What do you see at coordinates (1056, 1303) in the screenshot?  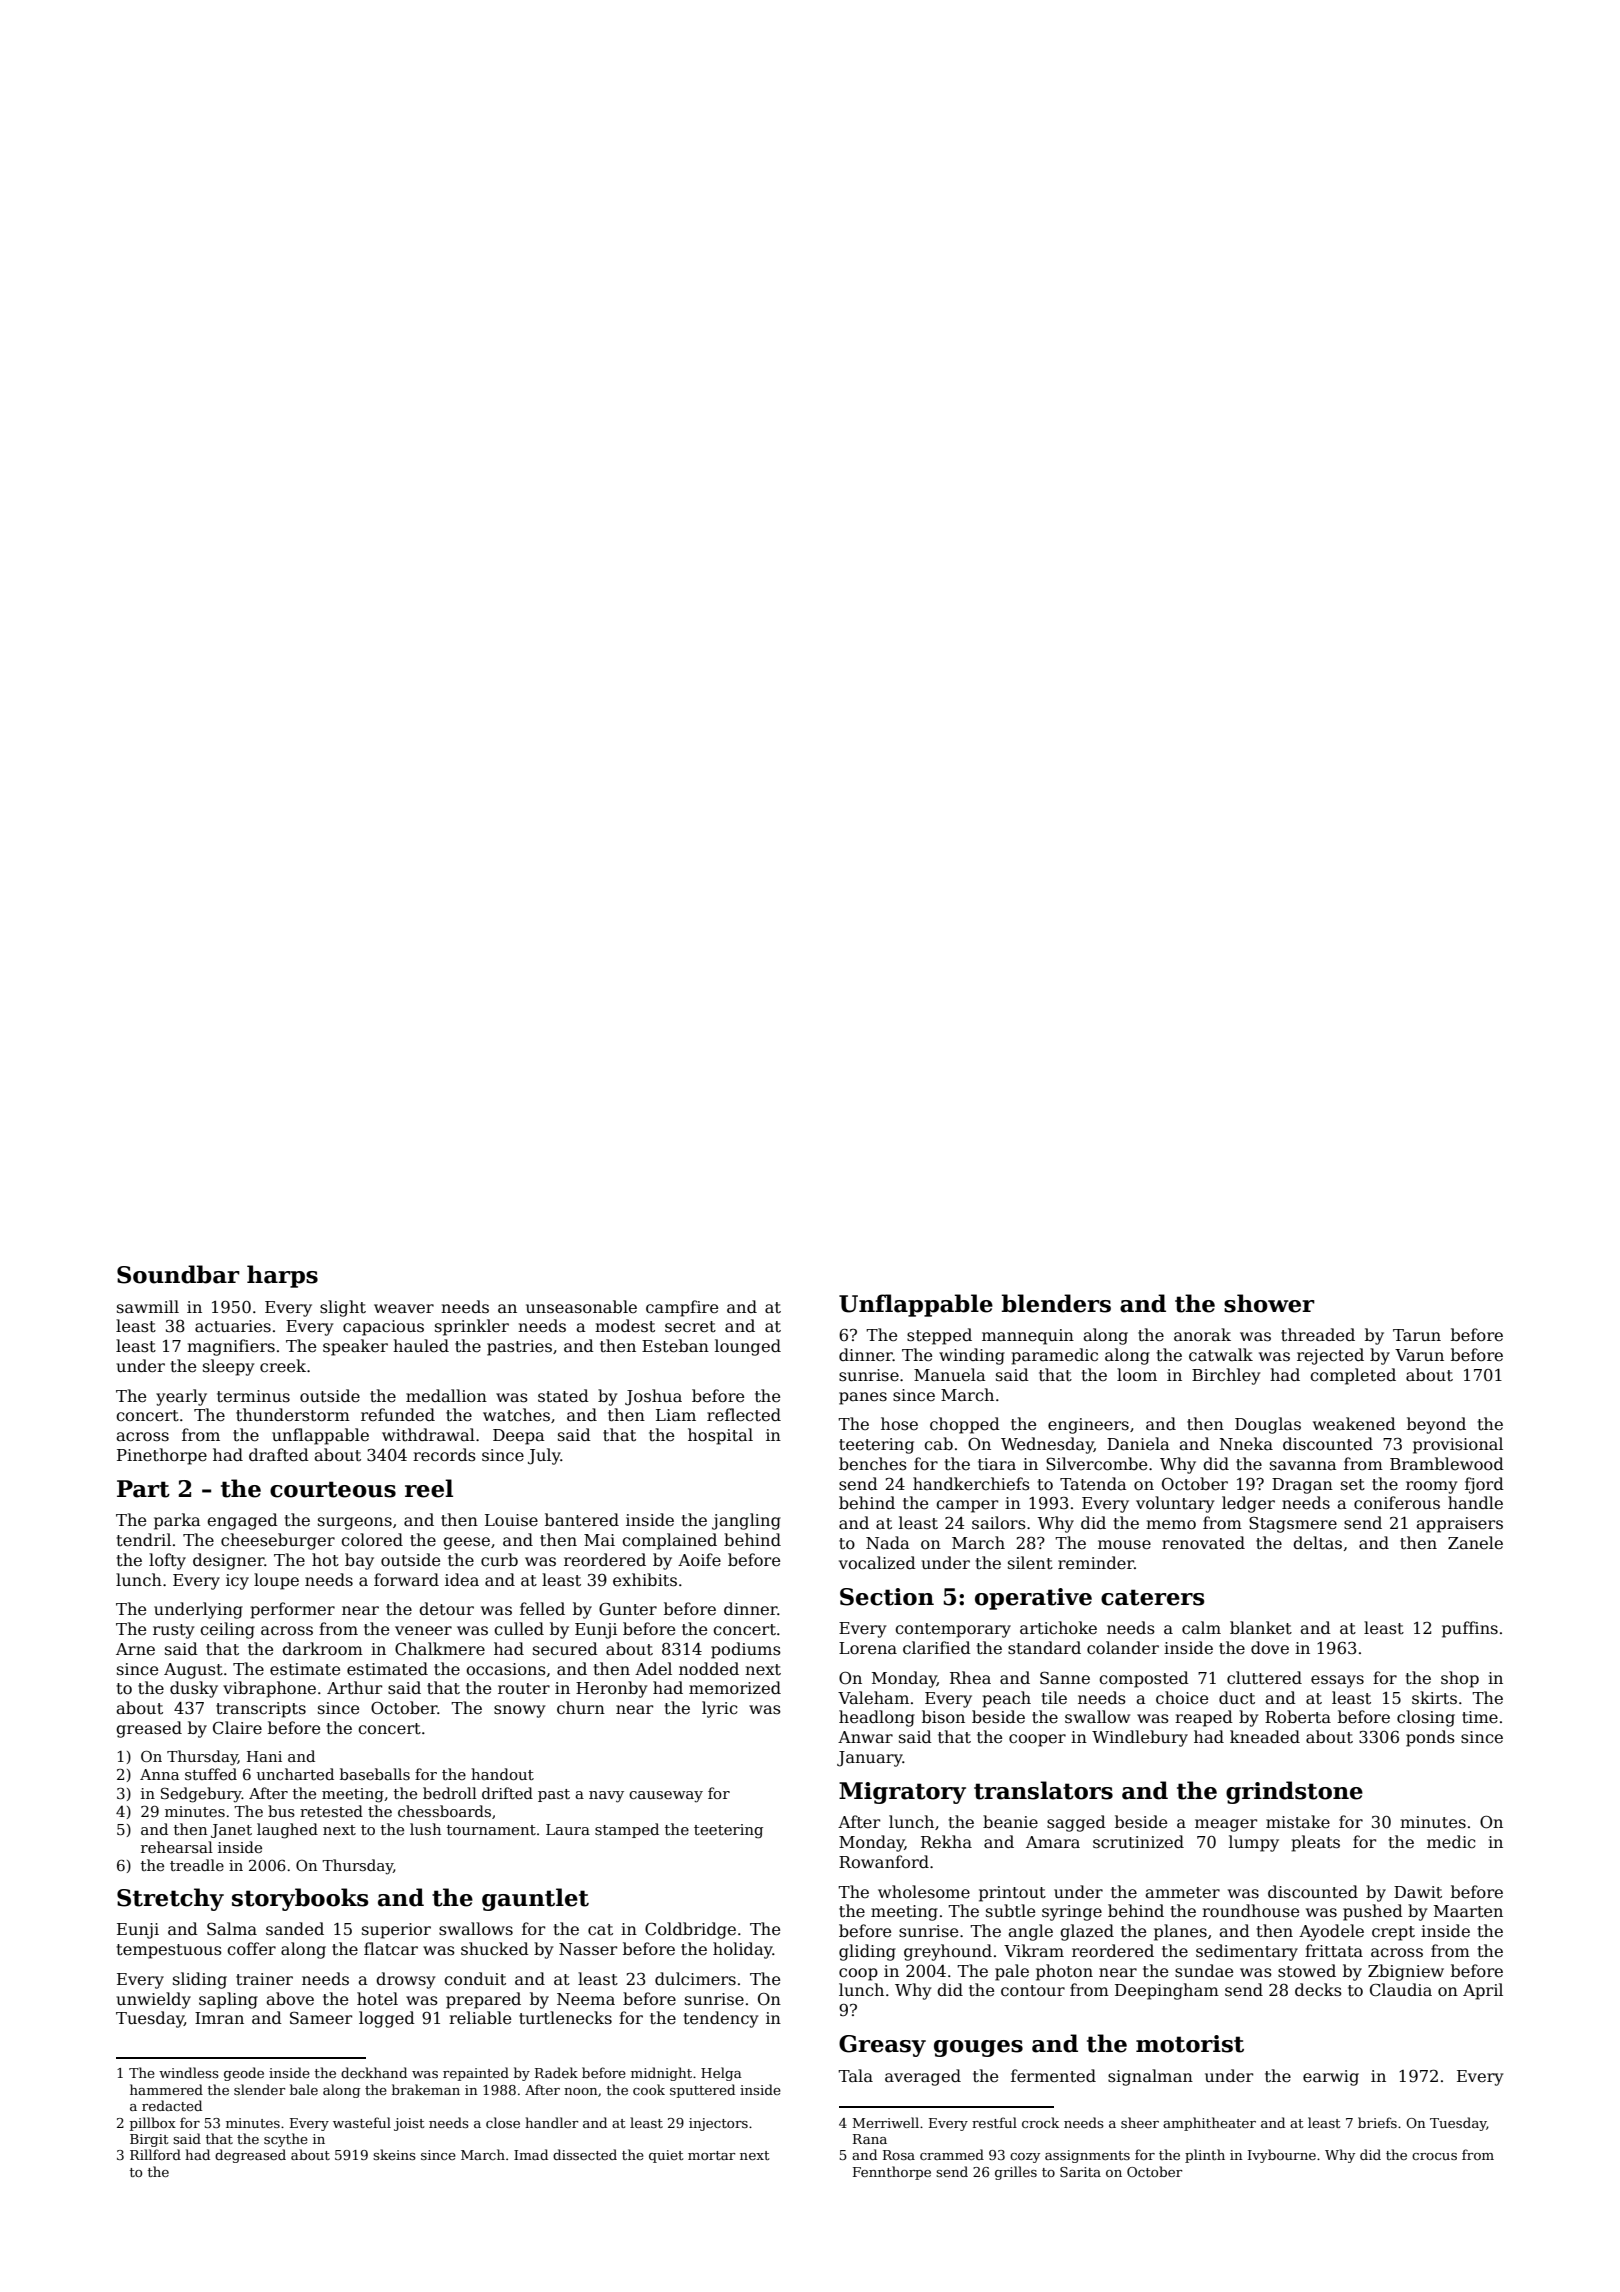 I see `blenders` at bounding box center [1056, 1303].
